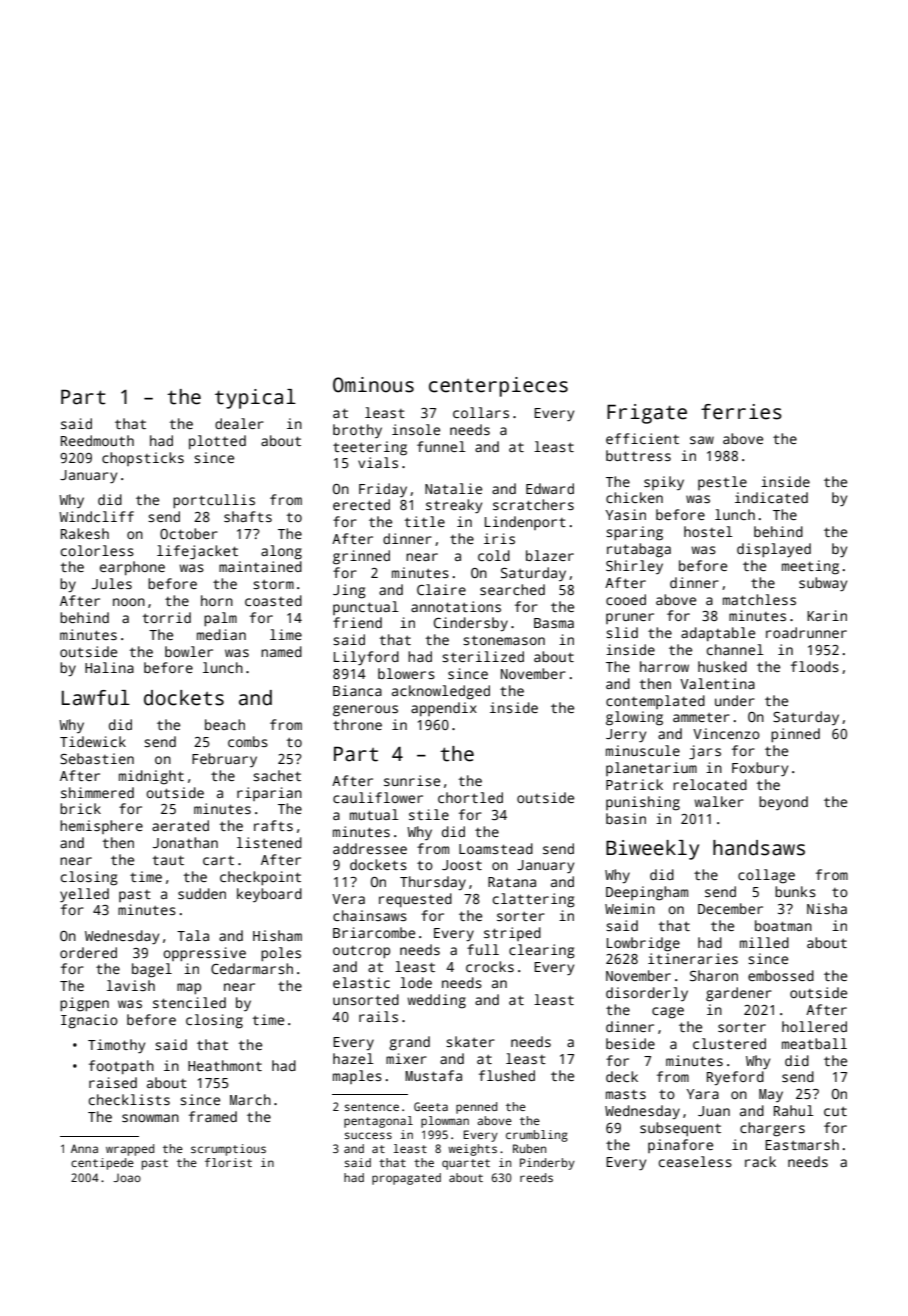 The image size is (908, 1316). Describe the element at coordinates (498, 387) in the screenshot. I see `centerpieces` at that location.
